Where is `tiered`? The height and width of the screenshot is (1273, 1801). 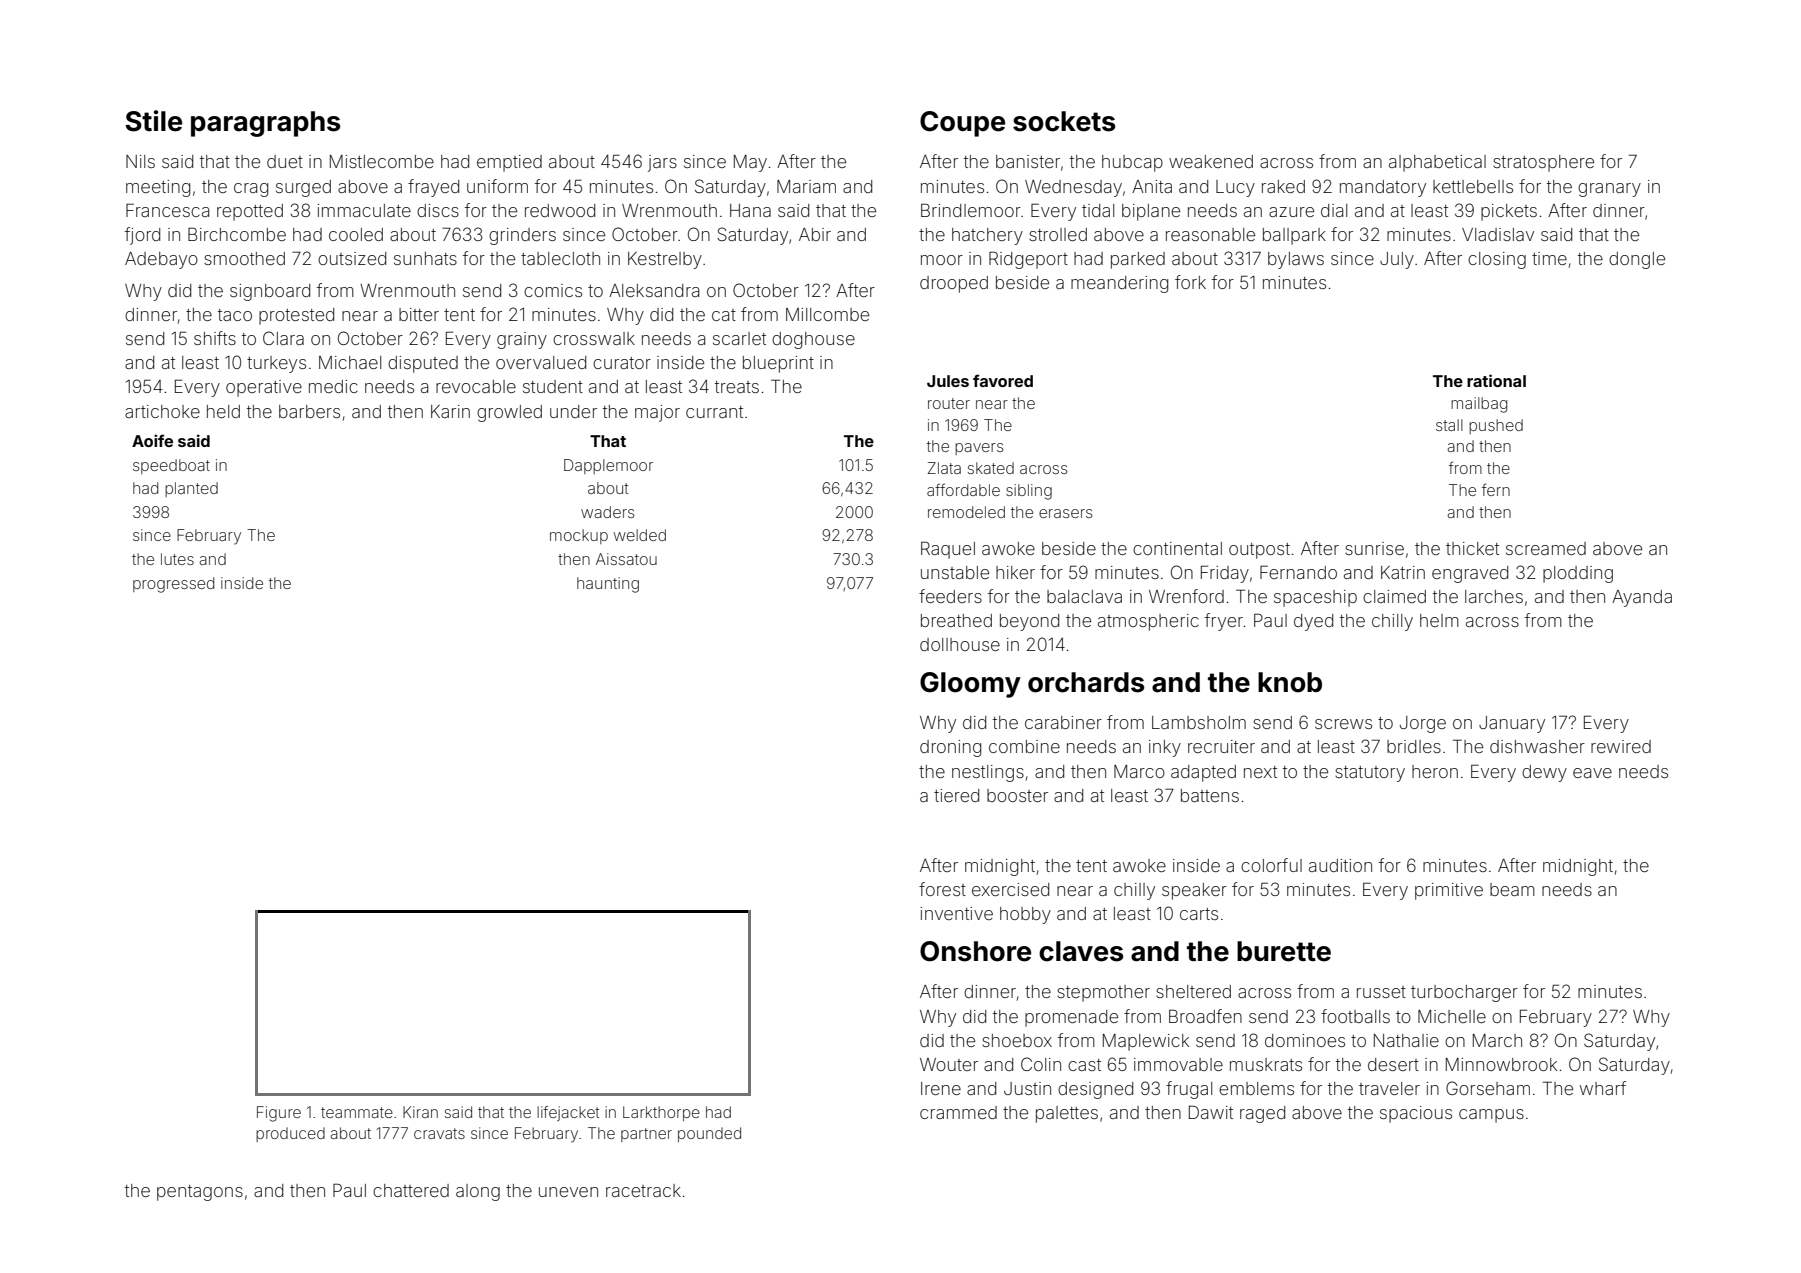 tiered is located at coordinates (956, 795).
